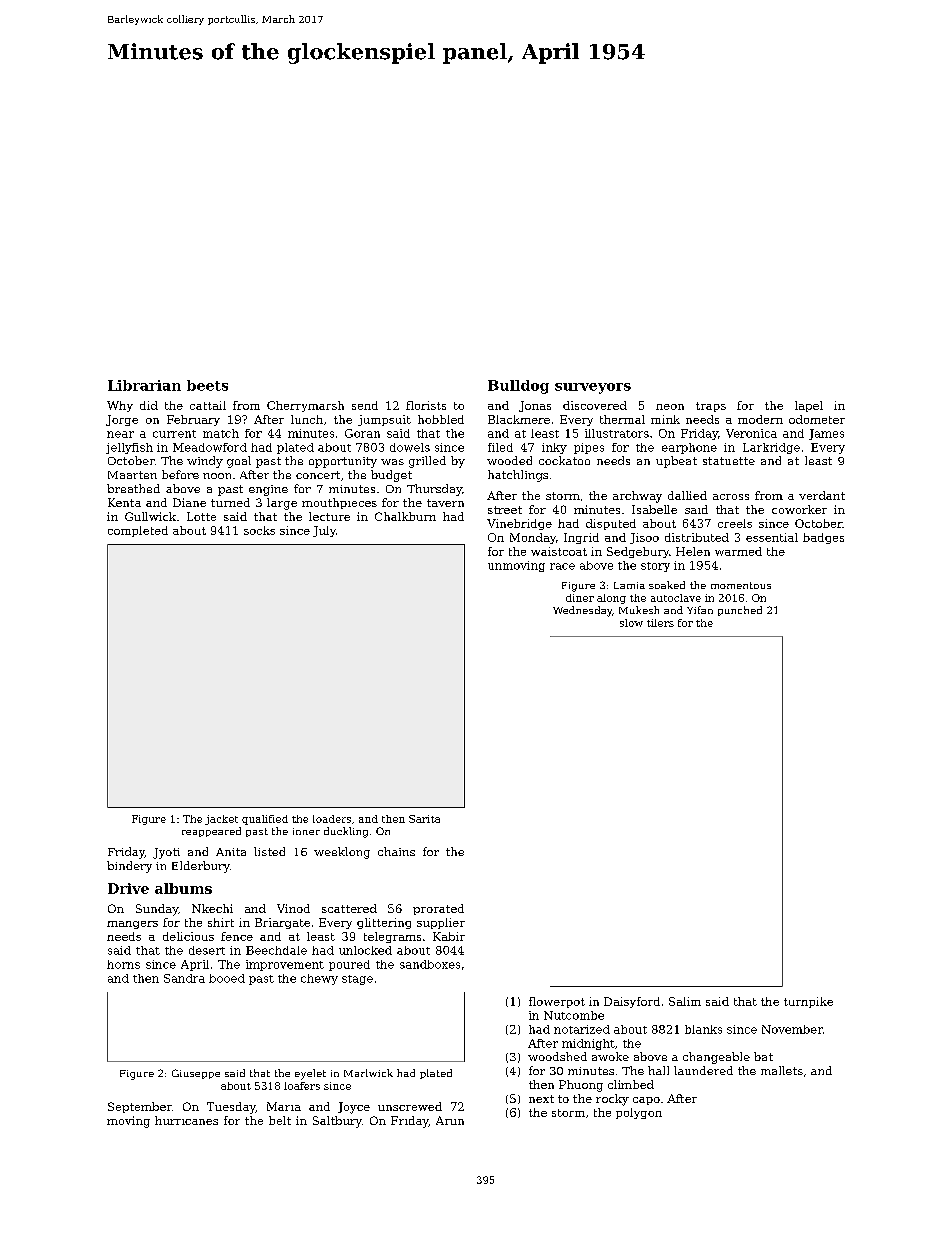 This screenshot has width=952, height=1233. Describe the element at coordinates (771, 448) in the screenshot. I see `Larkridge` at that location.
